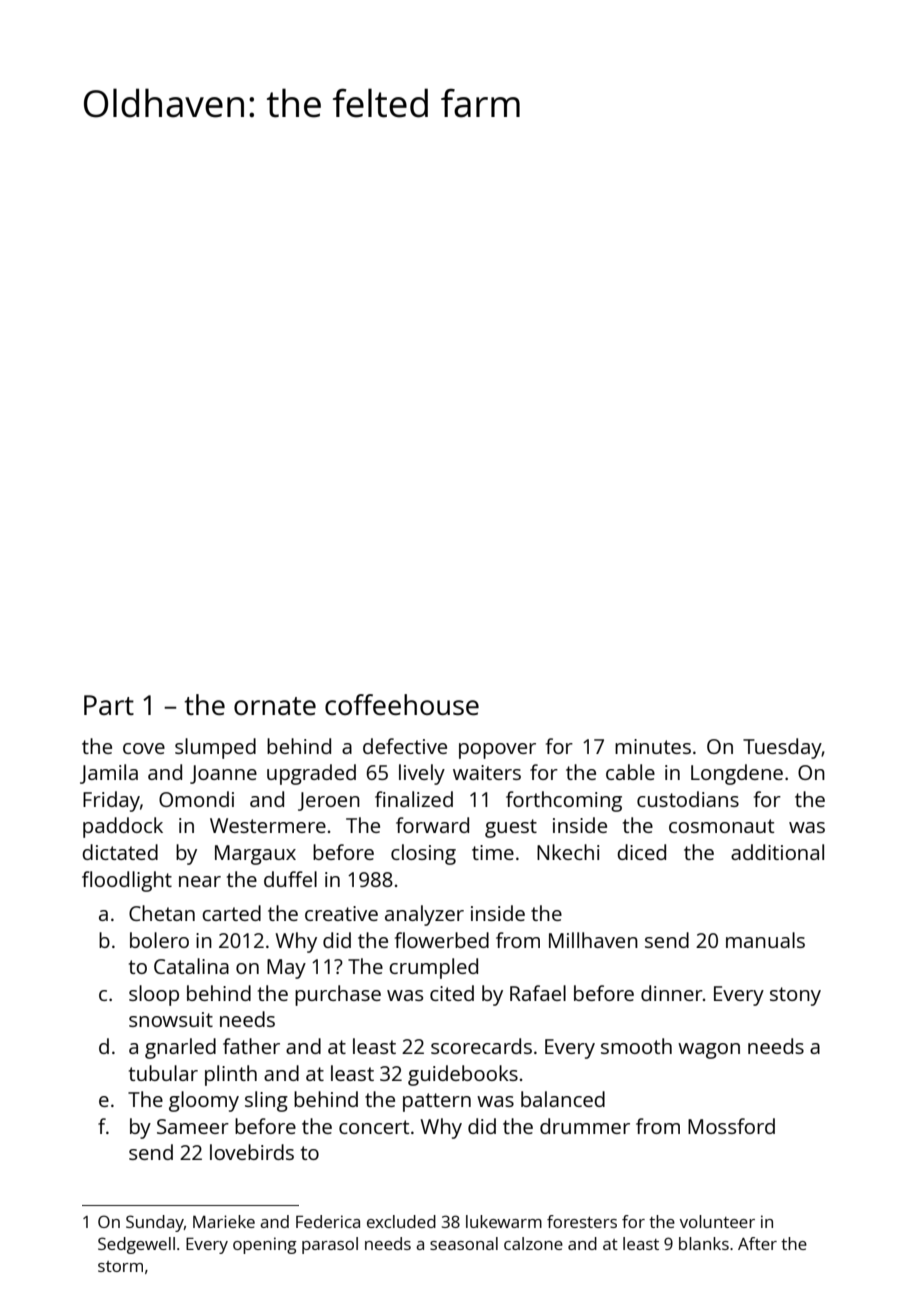 This screenshot has height=1316, width=908. What do you see at coordinates (136, 1245) in the screenshot?
I see `Sedgewell` at bounding box center [136, 1245].
